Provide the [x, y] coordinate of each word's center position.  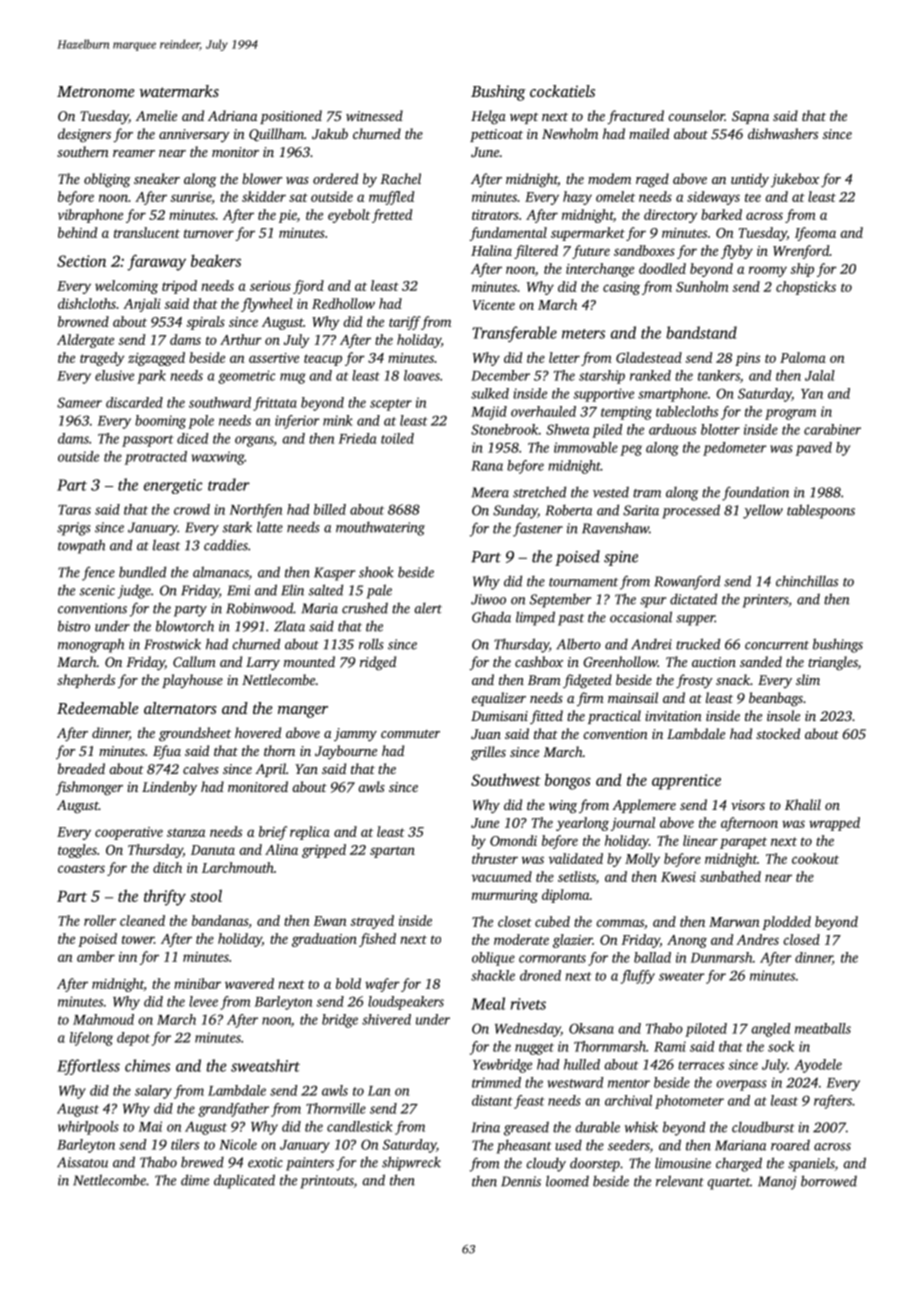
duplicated [244, 1181]
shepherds [86, 681]
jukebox [795, 180]
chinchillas [807, 581]
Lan [379, 1091]
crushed [365, 608]
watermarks [179, 91]
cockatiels [562, 91]
